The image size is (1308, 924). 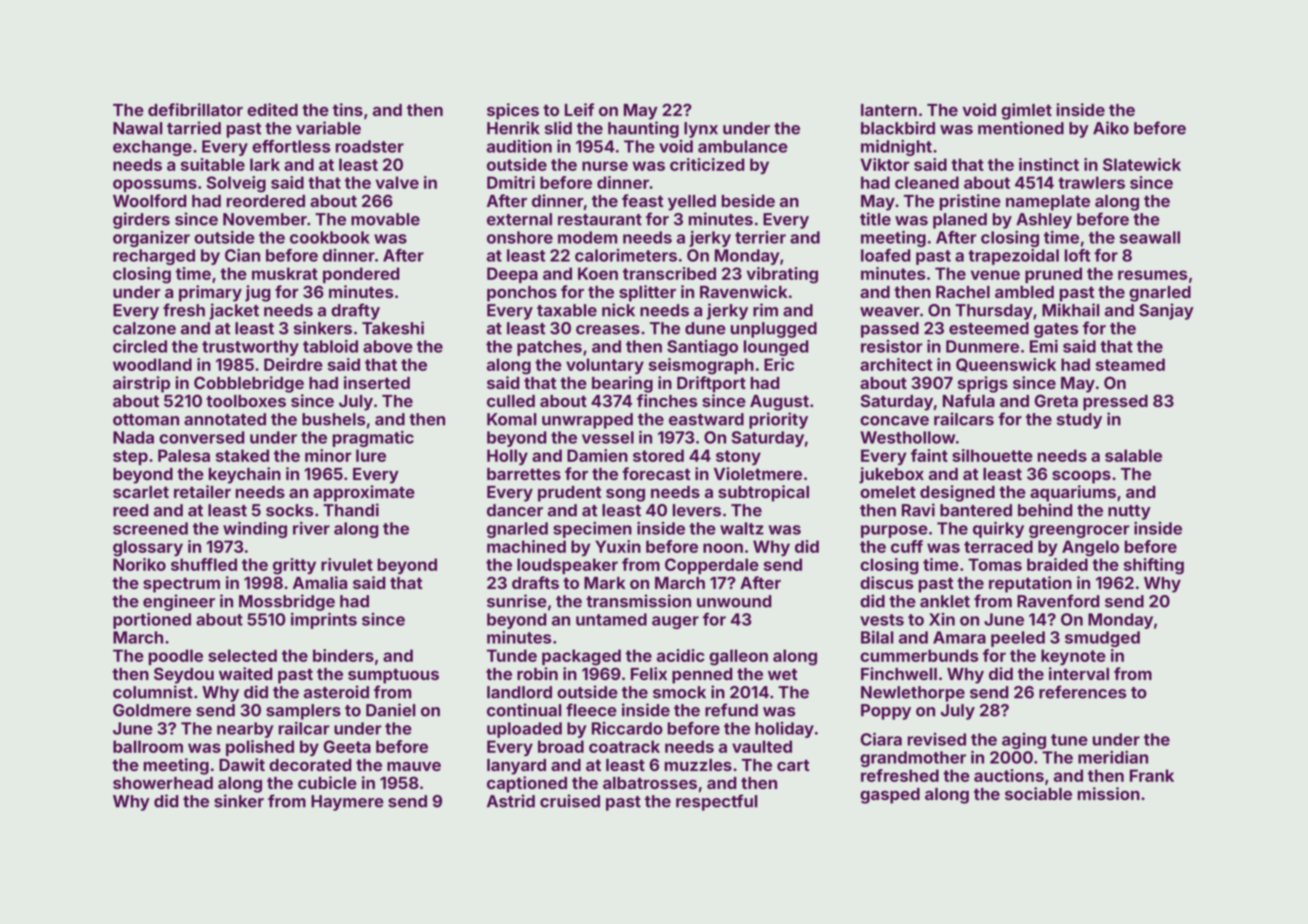 I want to click on Aiko, so click(x=1111, y=128).
